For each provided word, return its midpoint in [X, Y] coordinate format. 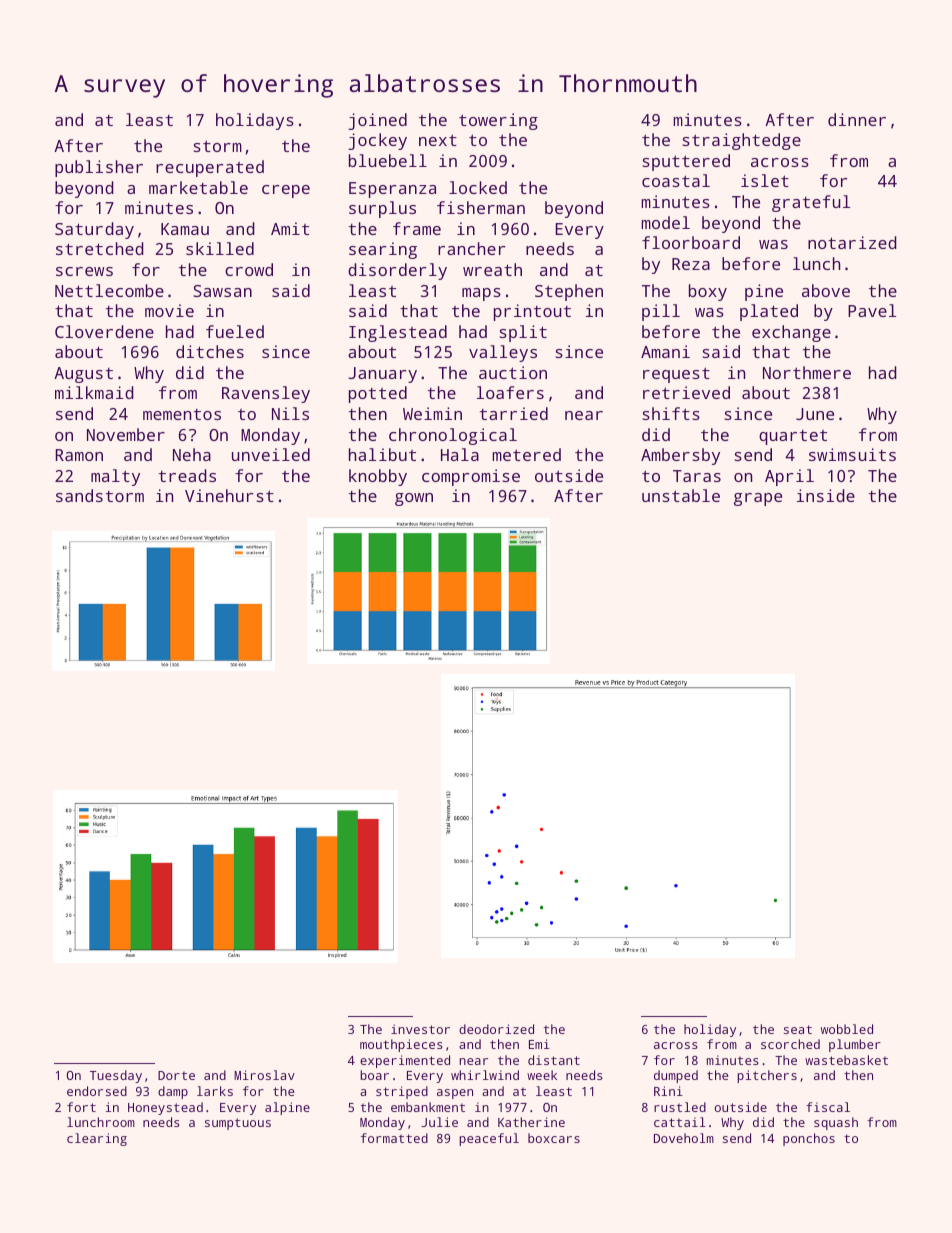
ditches [210, 351]
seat [798, 1029]
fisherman [481, 207]
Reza [691, 264]
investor [420, 1029]
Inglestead [398, 333]
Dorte [176, 1075]
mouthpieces [401, 1045]
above [826, 290]
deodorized [496, 1029]
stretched [100, 248]
